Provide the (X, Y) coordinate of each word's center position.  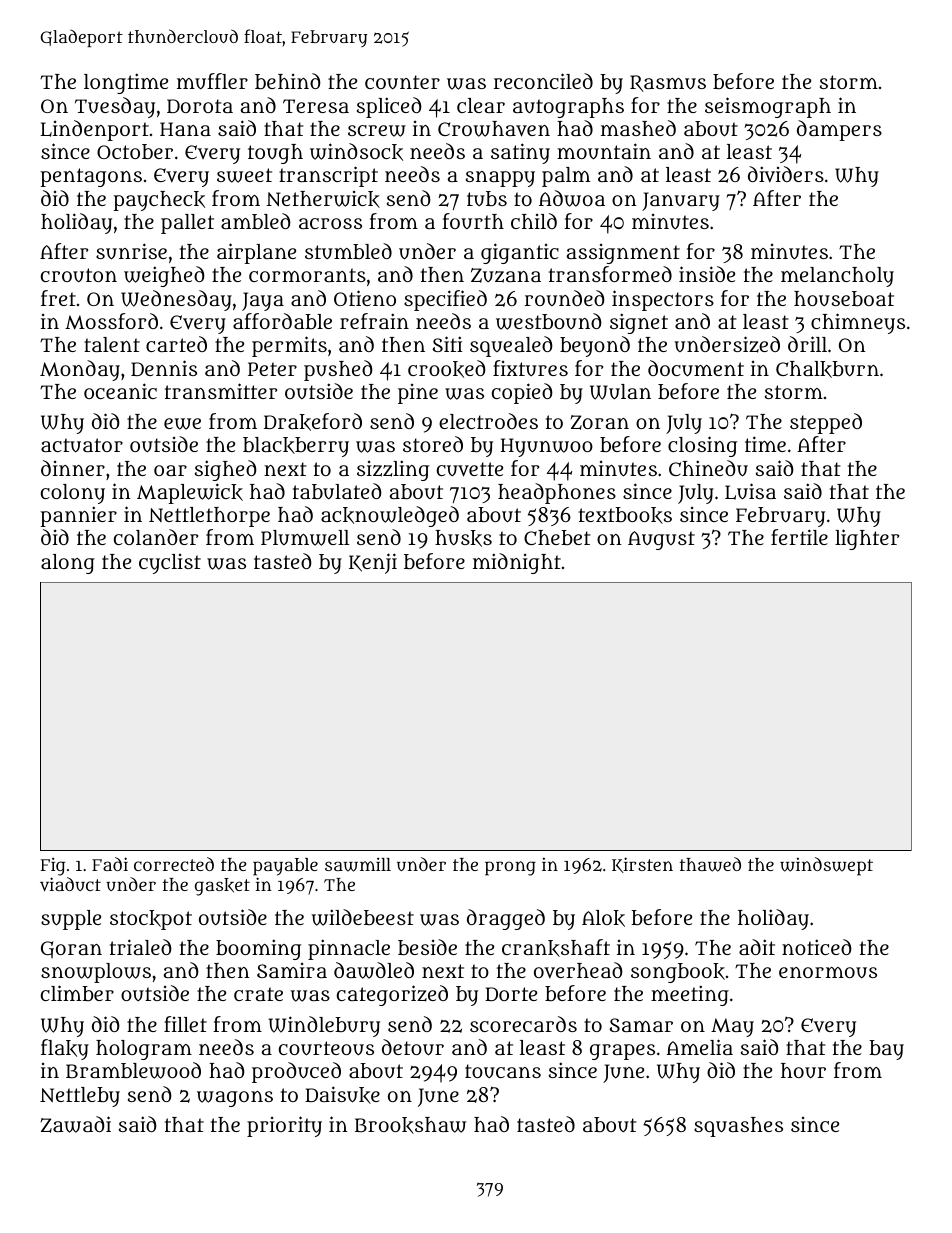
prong (510, 868)
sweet (244, 175)
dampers (839, 130)
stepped (826, 423)
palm (566, 177)
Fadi (110, 864)
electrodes (488, 421)
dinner (73, 468)
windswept (826, 866)
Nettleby (80, 1097)
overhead (578, 970)
